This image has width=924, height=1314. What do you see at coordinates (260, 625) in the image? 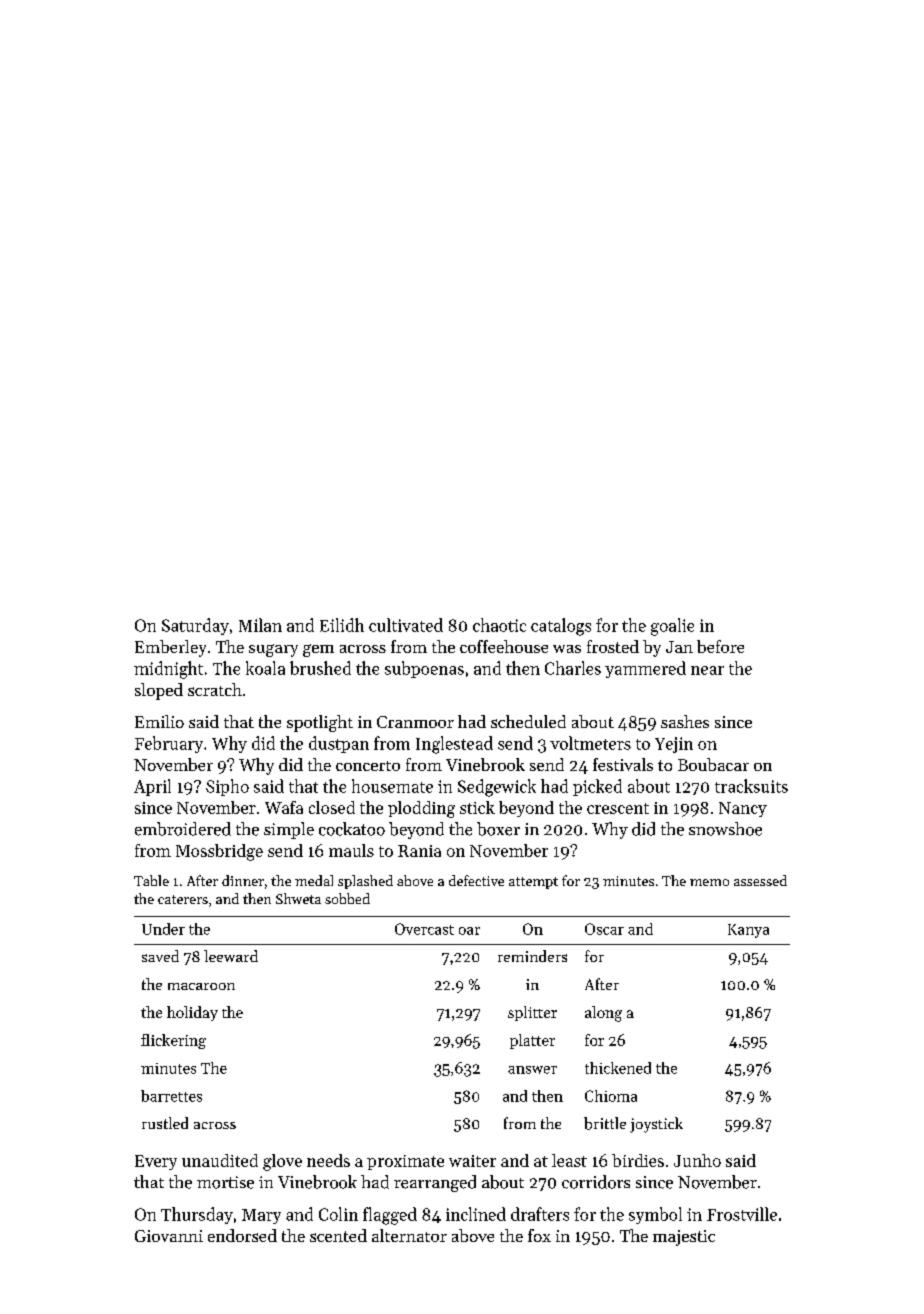
I see `Milan` at bounding box center [260, 625].
